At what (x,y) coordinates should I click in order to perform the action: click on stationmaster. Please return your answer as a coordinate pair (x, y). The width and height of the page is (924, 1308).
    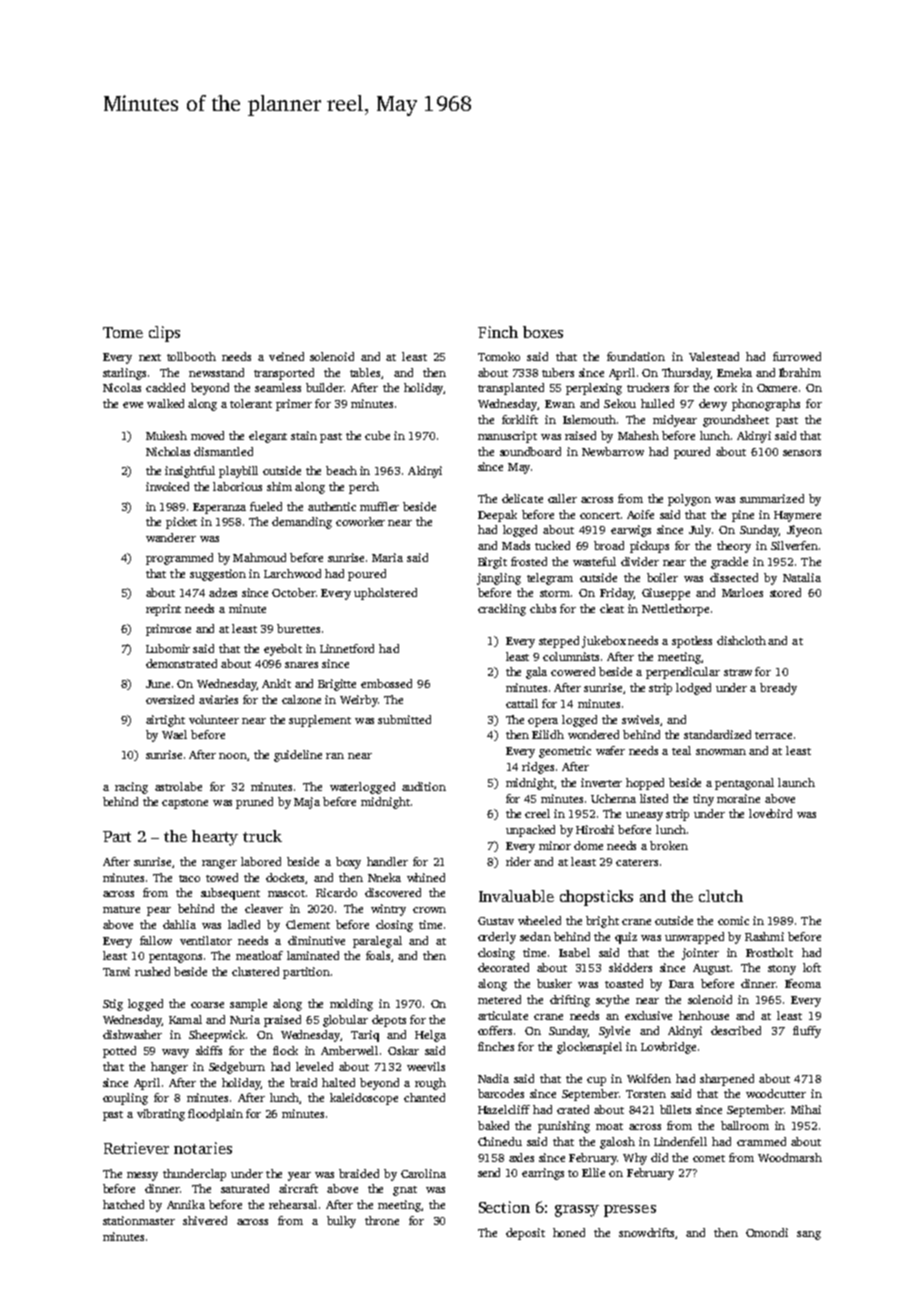
    Looking at the image, I should click on (139, 1220).
